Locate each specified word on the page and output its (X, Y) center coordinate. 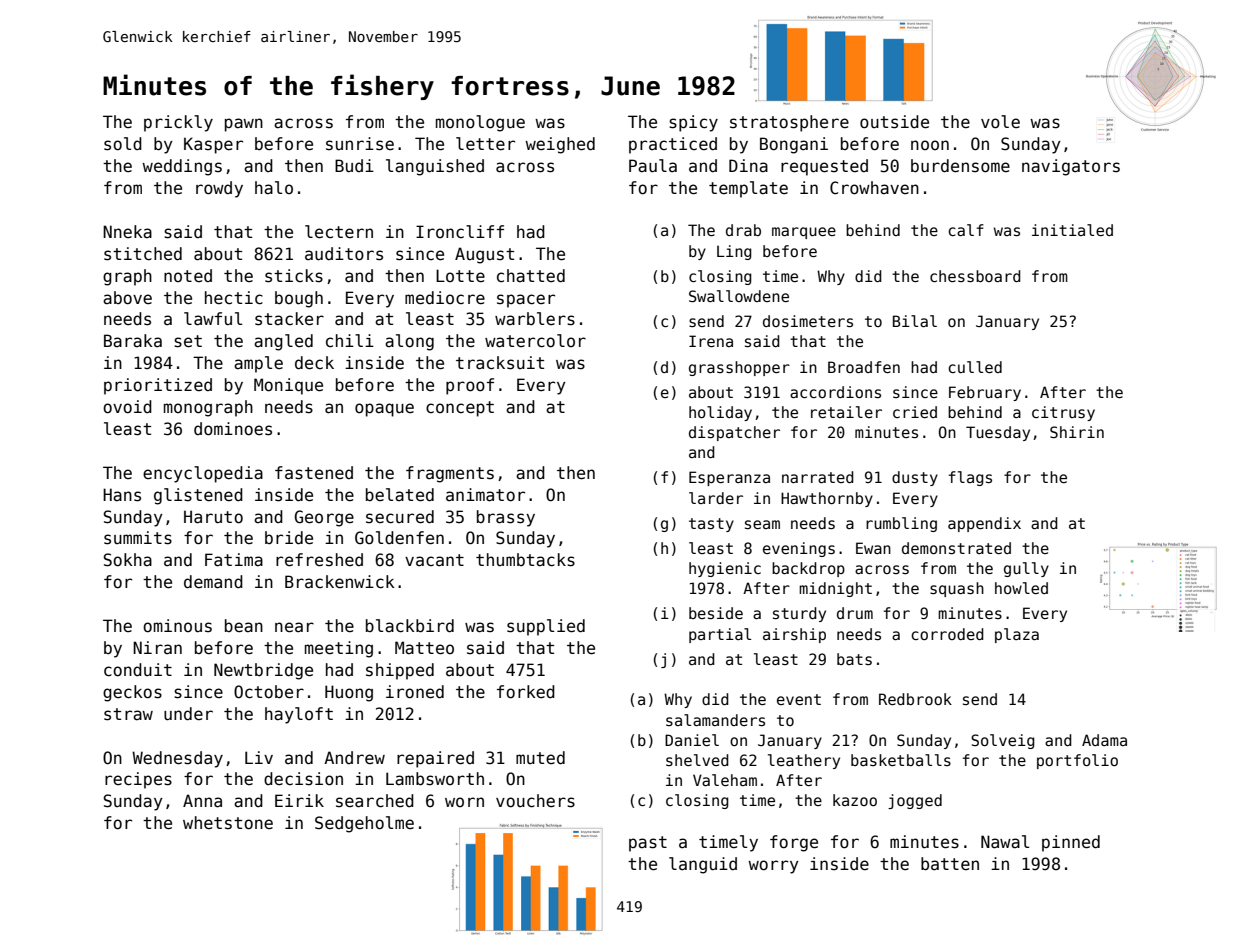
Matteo (424, 648)
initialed (1072, 230)
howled (1021, 588)
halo (274, 188)
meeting (339, 649)
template (748, 189)
